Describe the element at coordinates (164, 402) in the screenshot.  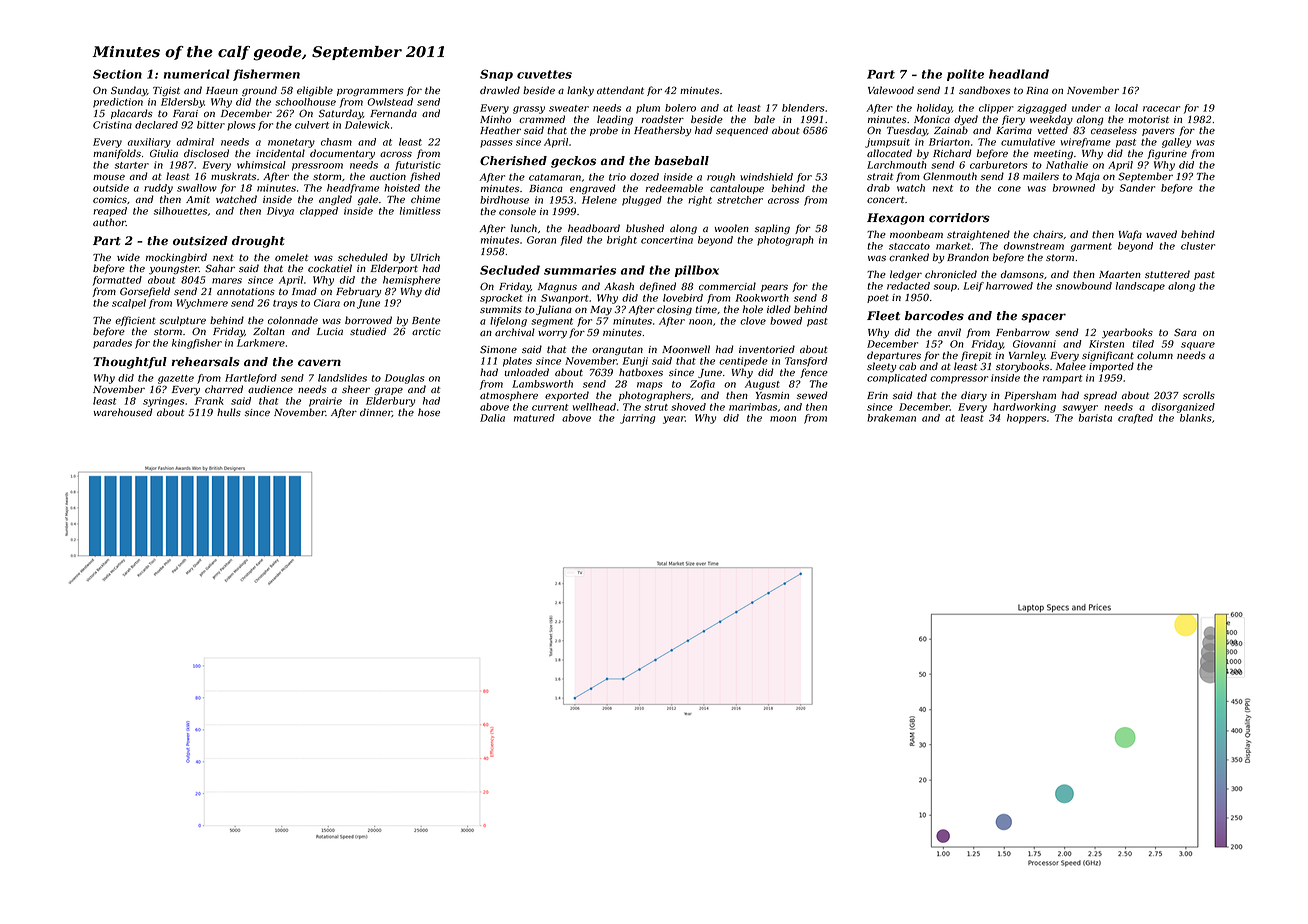
I see `syringes` at that location.
